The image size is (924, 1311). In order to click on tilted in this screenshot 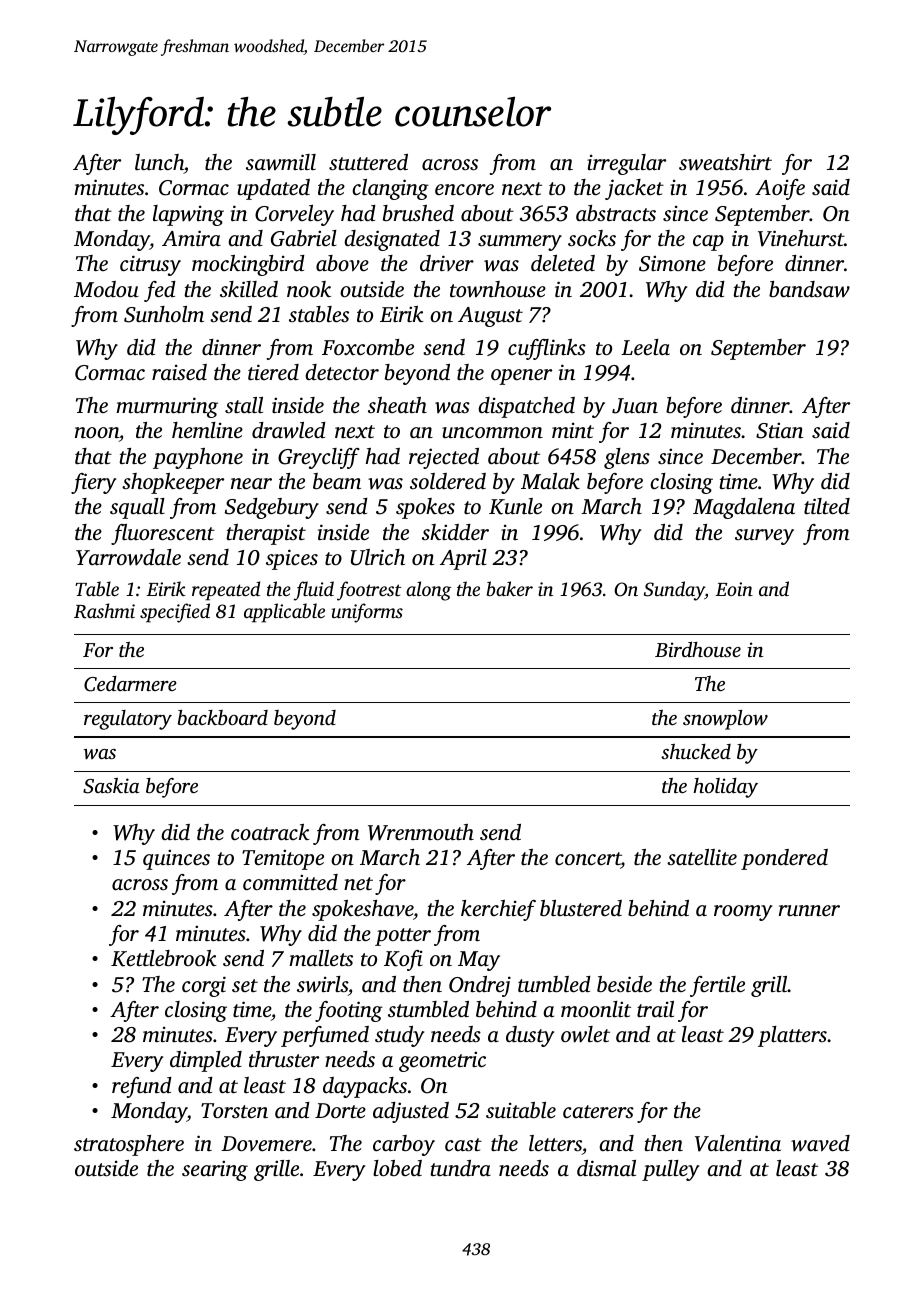, I will do `click(827, 506)`.
